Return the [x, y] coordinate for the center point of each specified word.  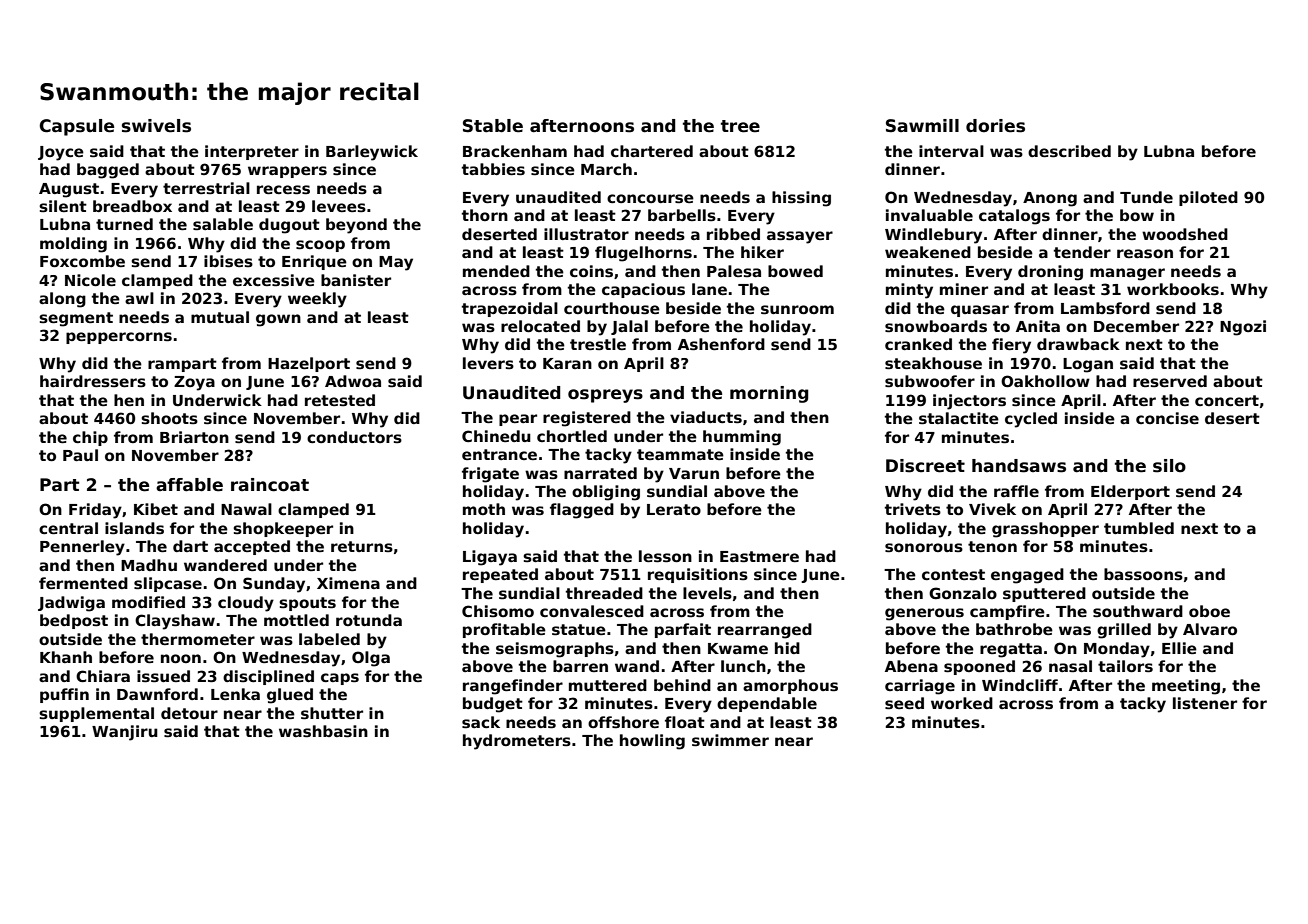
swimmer [730, 740]
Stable [493, 126]
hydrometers [517, 742]
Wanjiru [125, 733]
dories [995, 126]
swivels [156, 126]
